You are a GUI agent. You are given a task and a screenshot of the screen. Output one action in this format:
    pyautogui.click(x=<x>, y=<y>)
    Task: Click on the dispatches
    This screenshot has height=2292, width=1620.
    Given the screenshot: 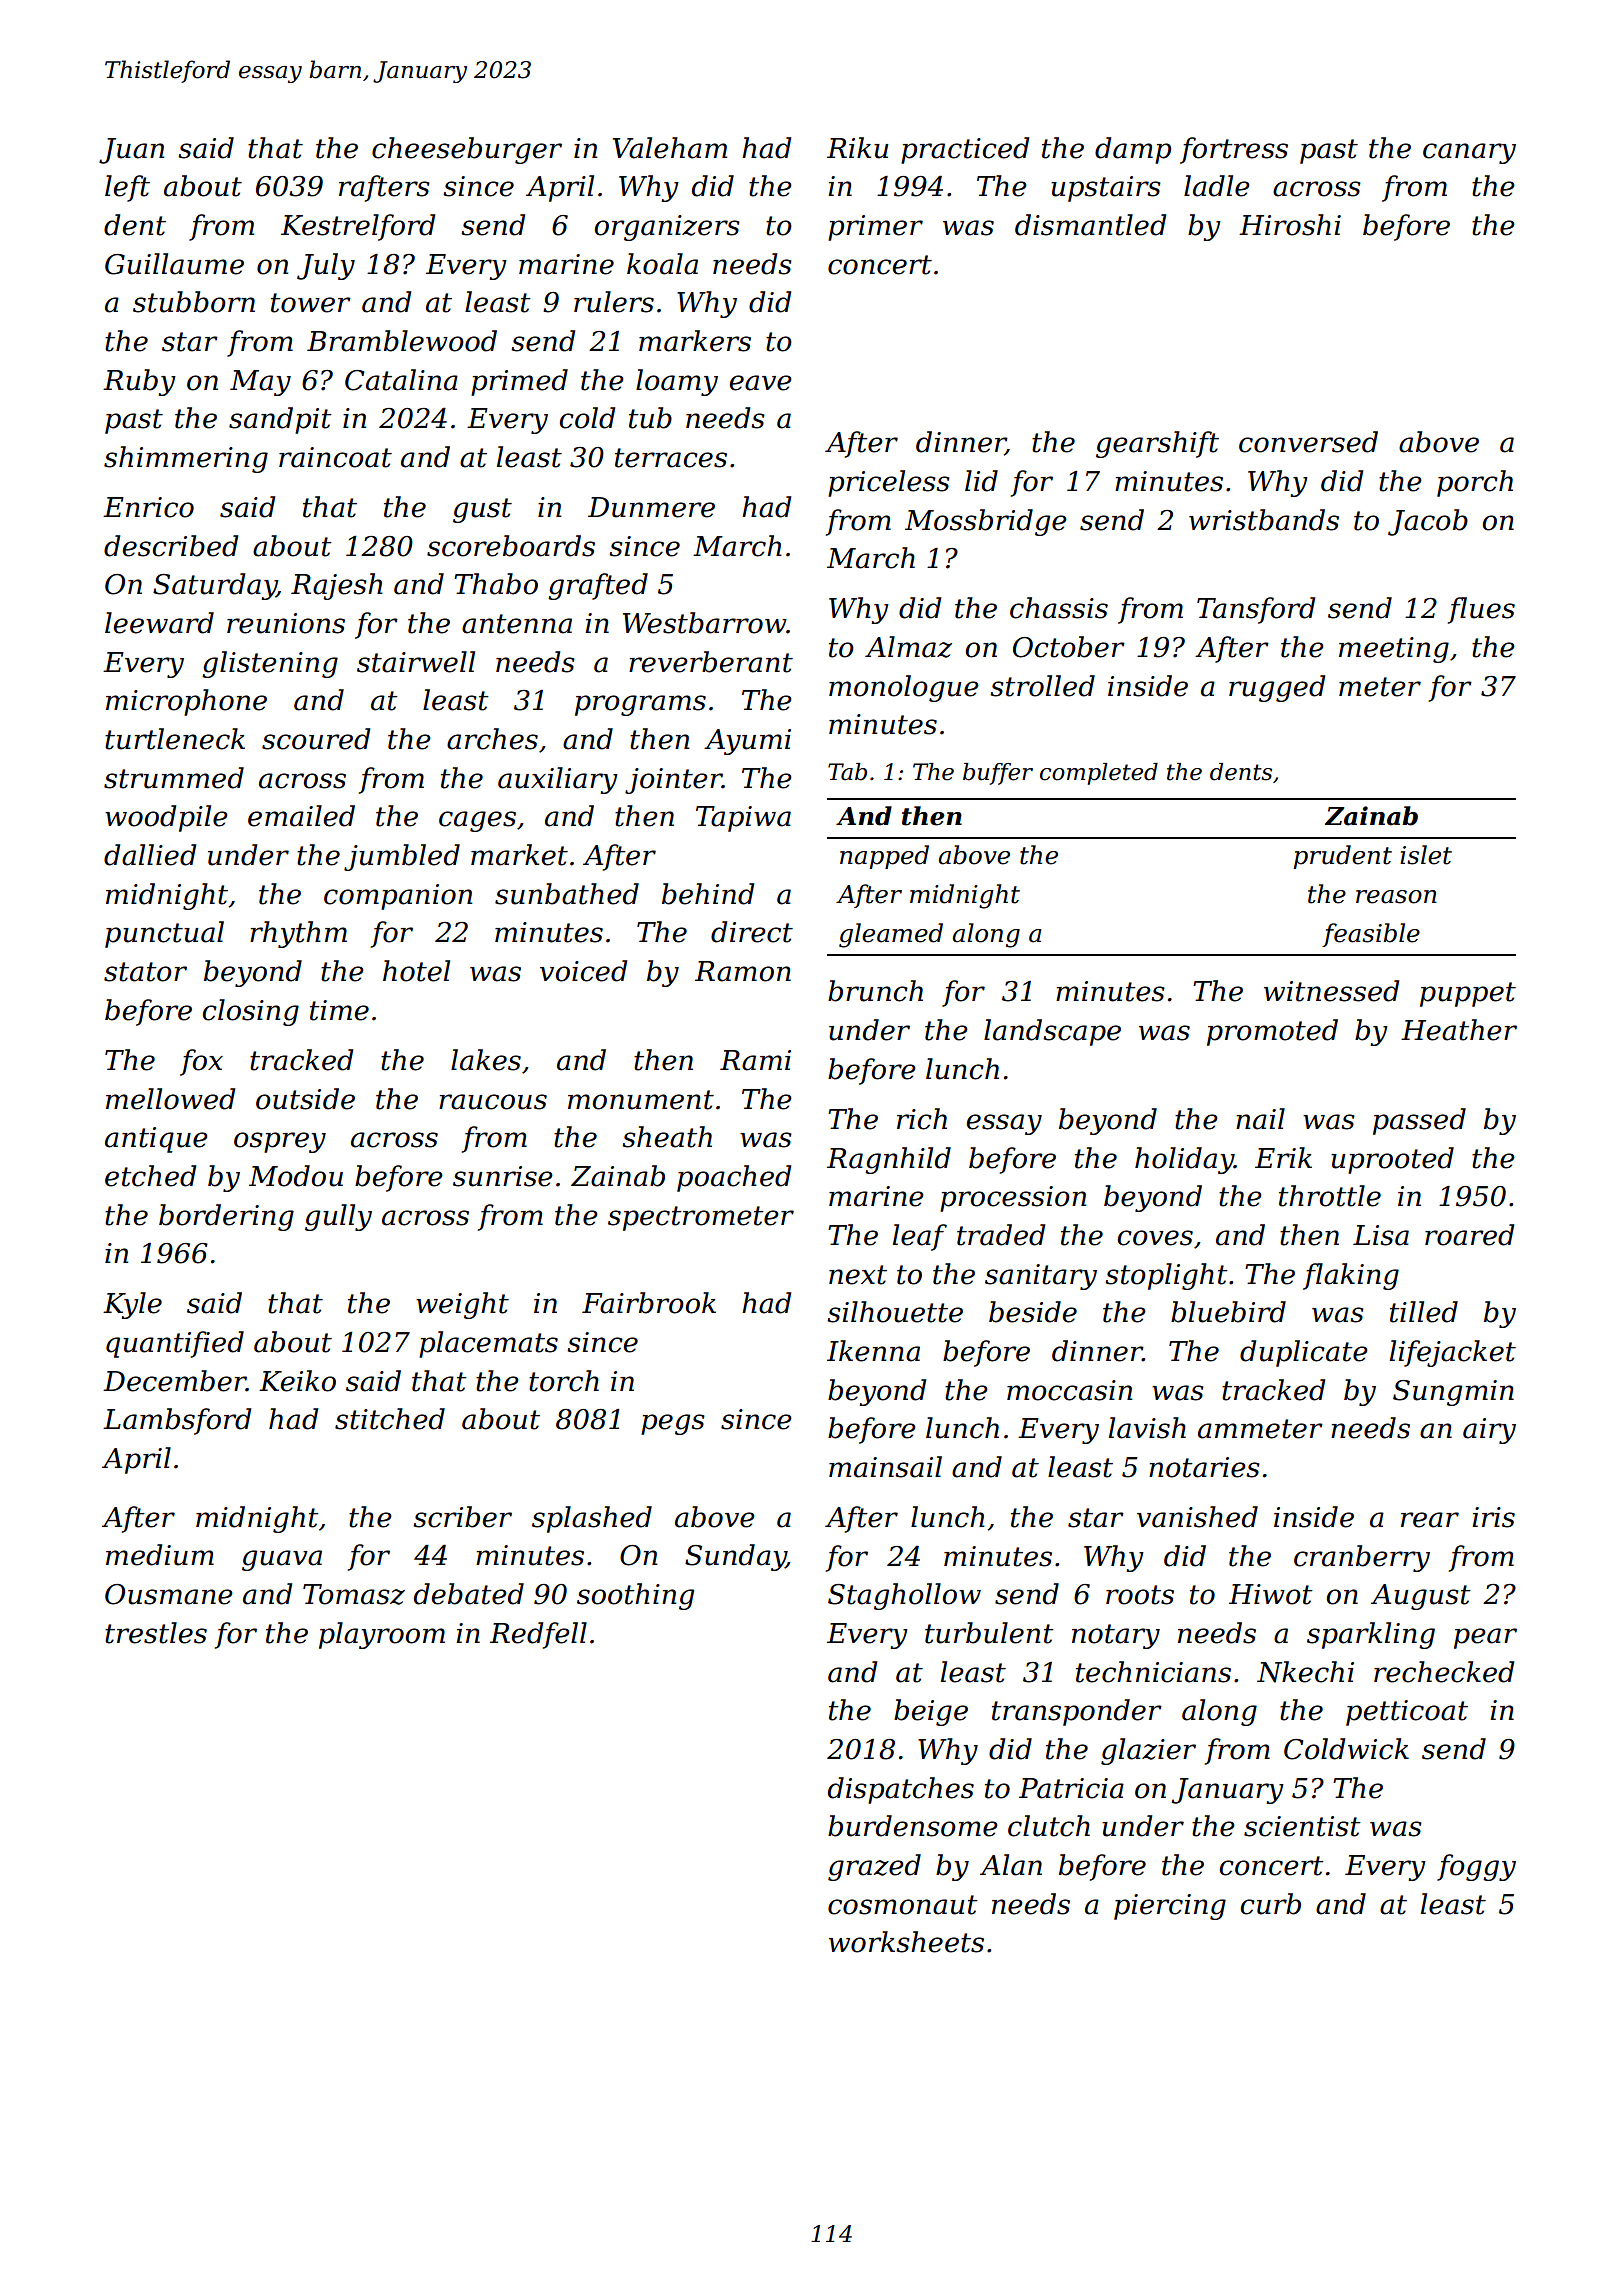 What is the action you would take?
    pyautogui.click(x=901, y=1790)
